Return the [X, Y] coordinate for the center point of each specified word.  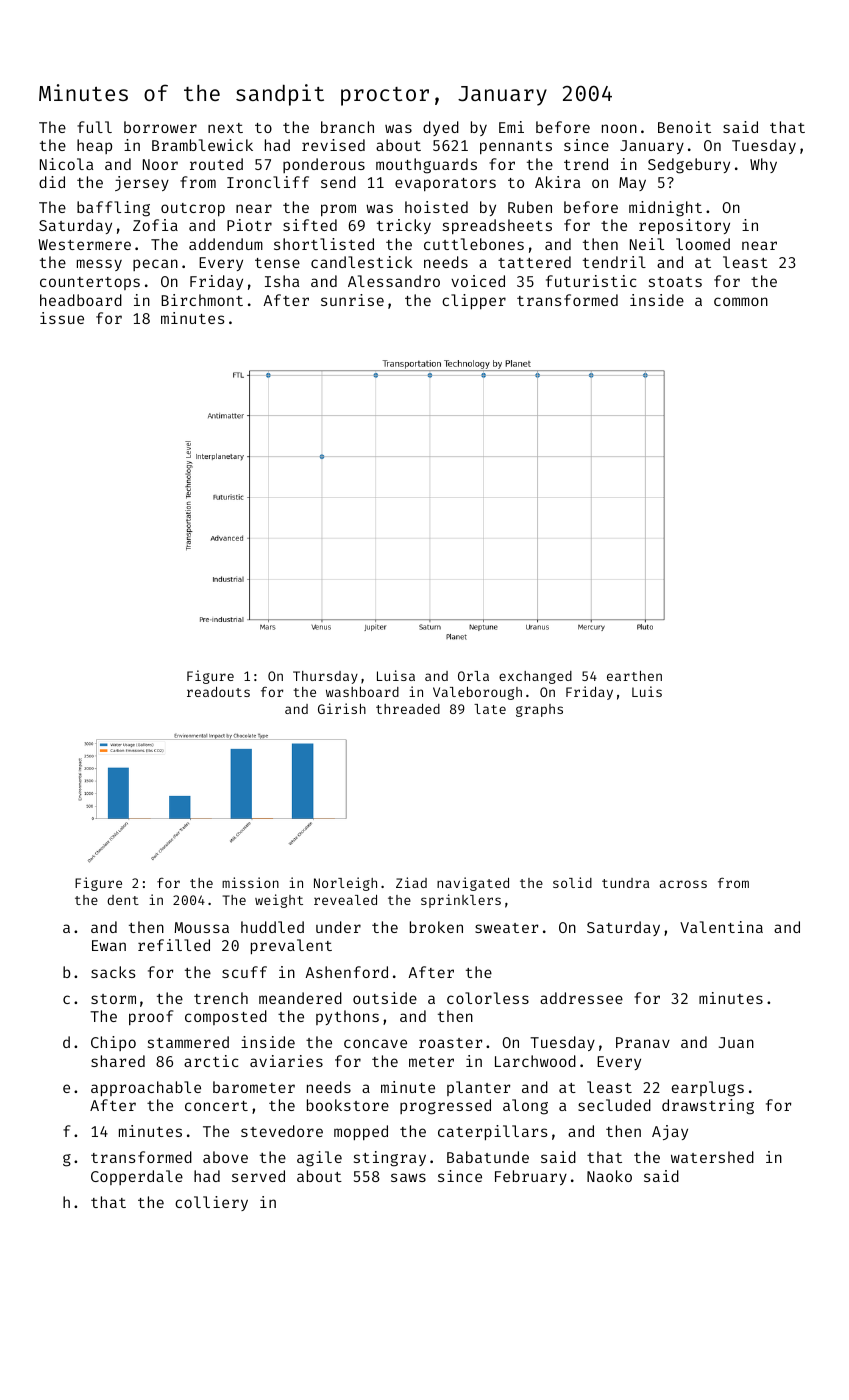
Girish [342, 708]
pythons [347, 1017]
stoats [675, 282]
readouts [218, 692]
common [741, 301]
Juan [736, 1042]
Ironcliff [268, 182]
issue [62, 318]
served [258, 1176]
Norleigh [345, 884]
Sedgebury [689, 166]
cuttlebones [474, 244]
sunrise [352, 300]
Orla [473, 676]
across [683, 884]
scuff [244, 972]
